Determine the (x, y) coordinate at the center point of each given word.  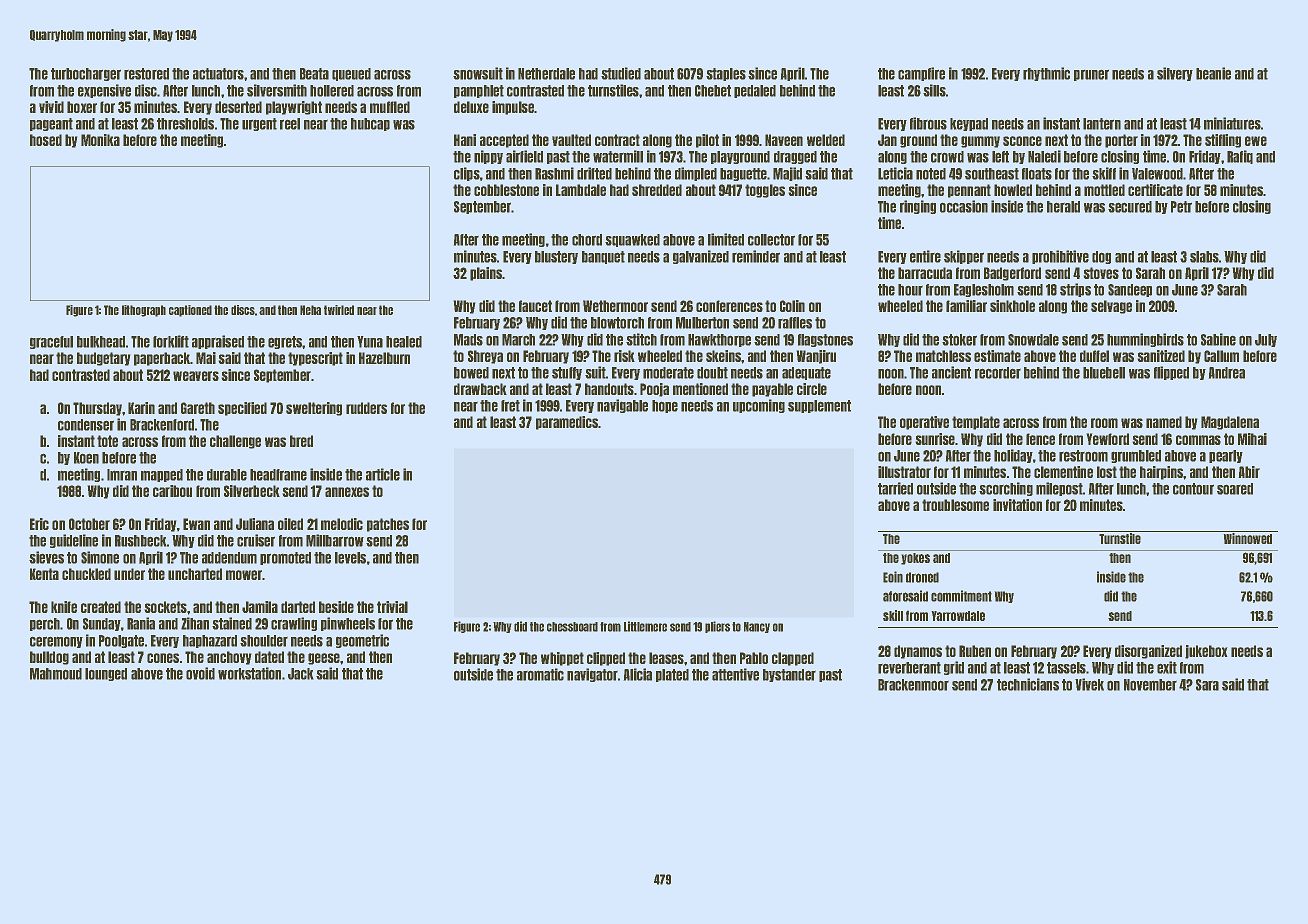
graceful (51, 342)
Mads (468, 340)
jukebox (1206, 652)
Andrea (1227, 373)
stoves (1101, 273)
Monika (100, 140)
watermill (618, 156)
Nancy (757, 627)
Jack (300, 674)
